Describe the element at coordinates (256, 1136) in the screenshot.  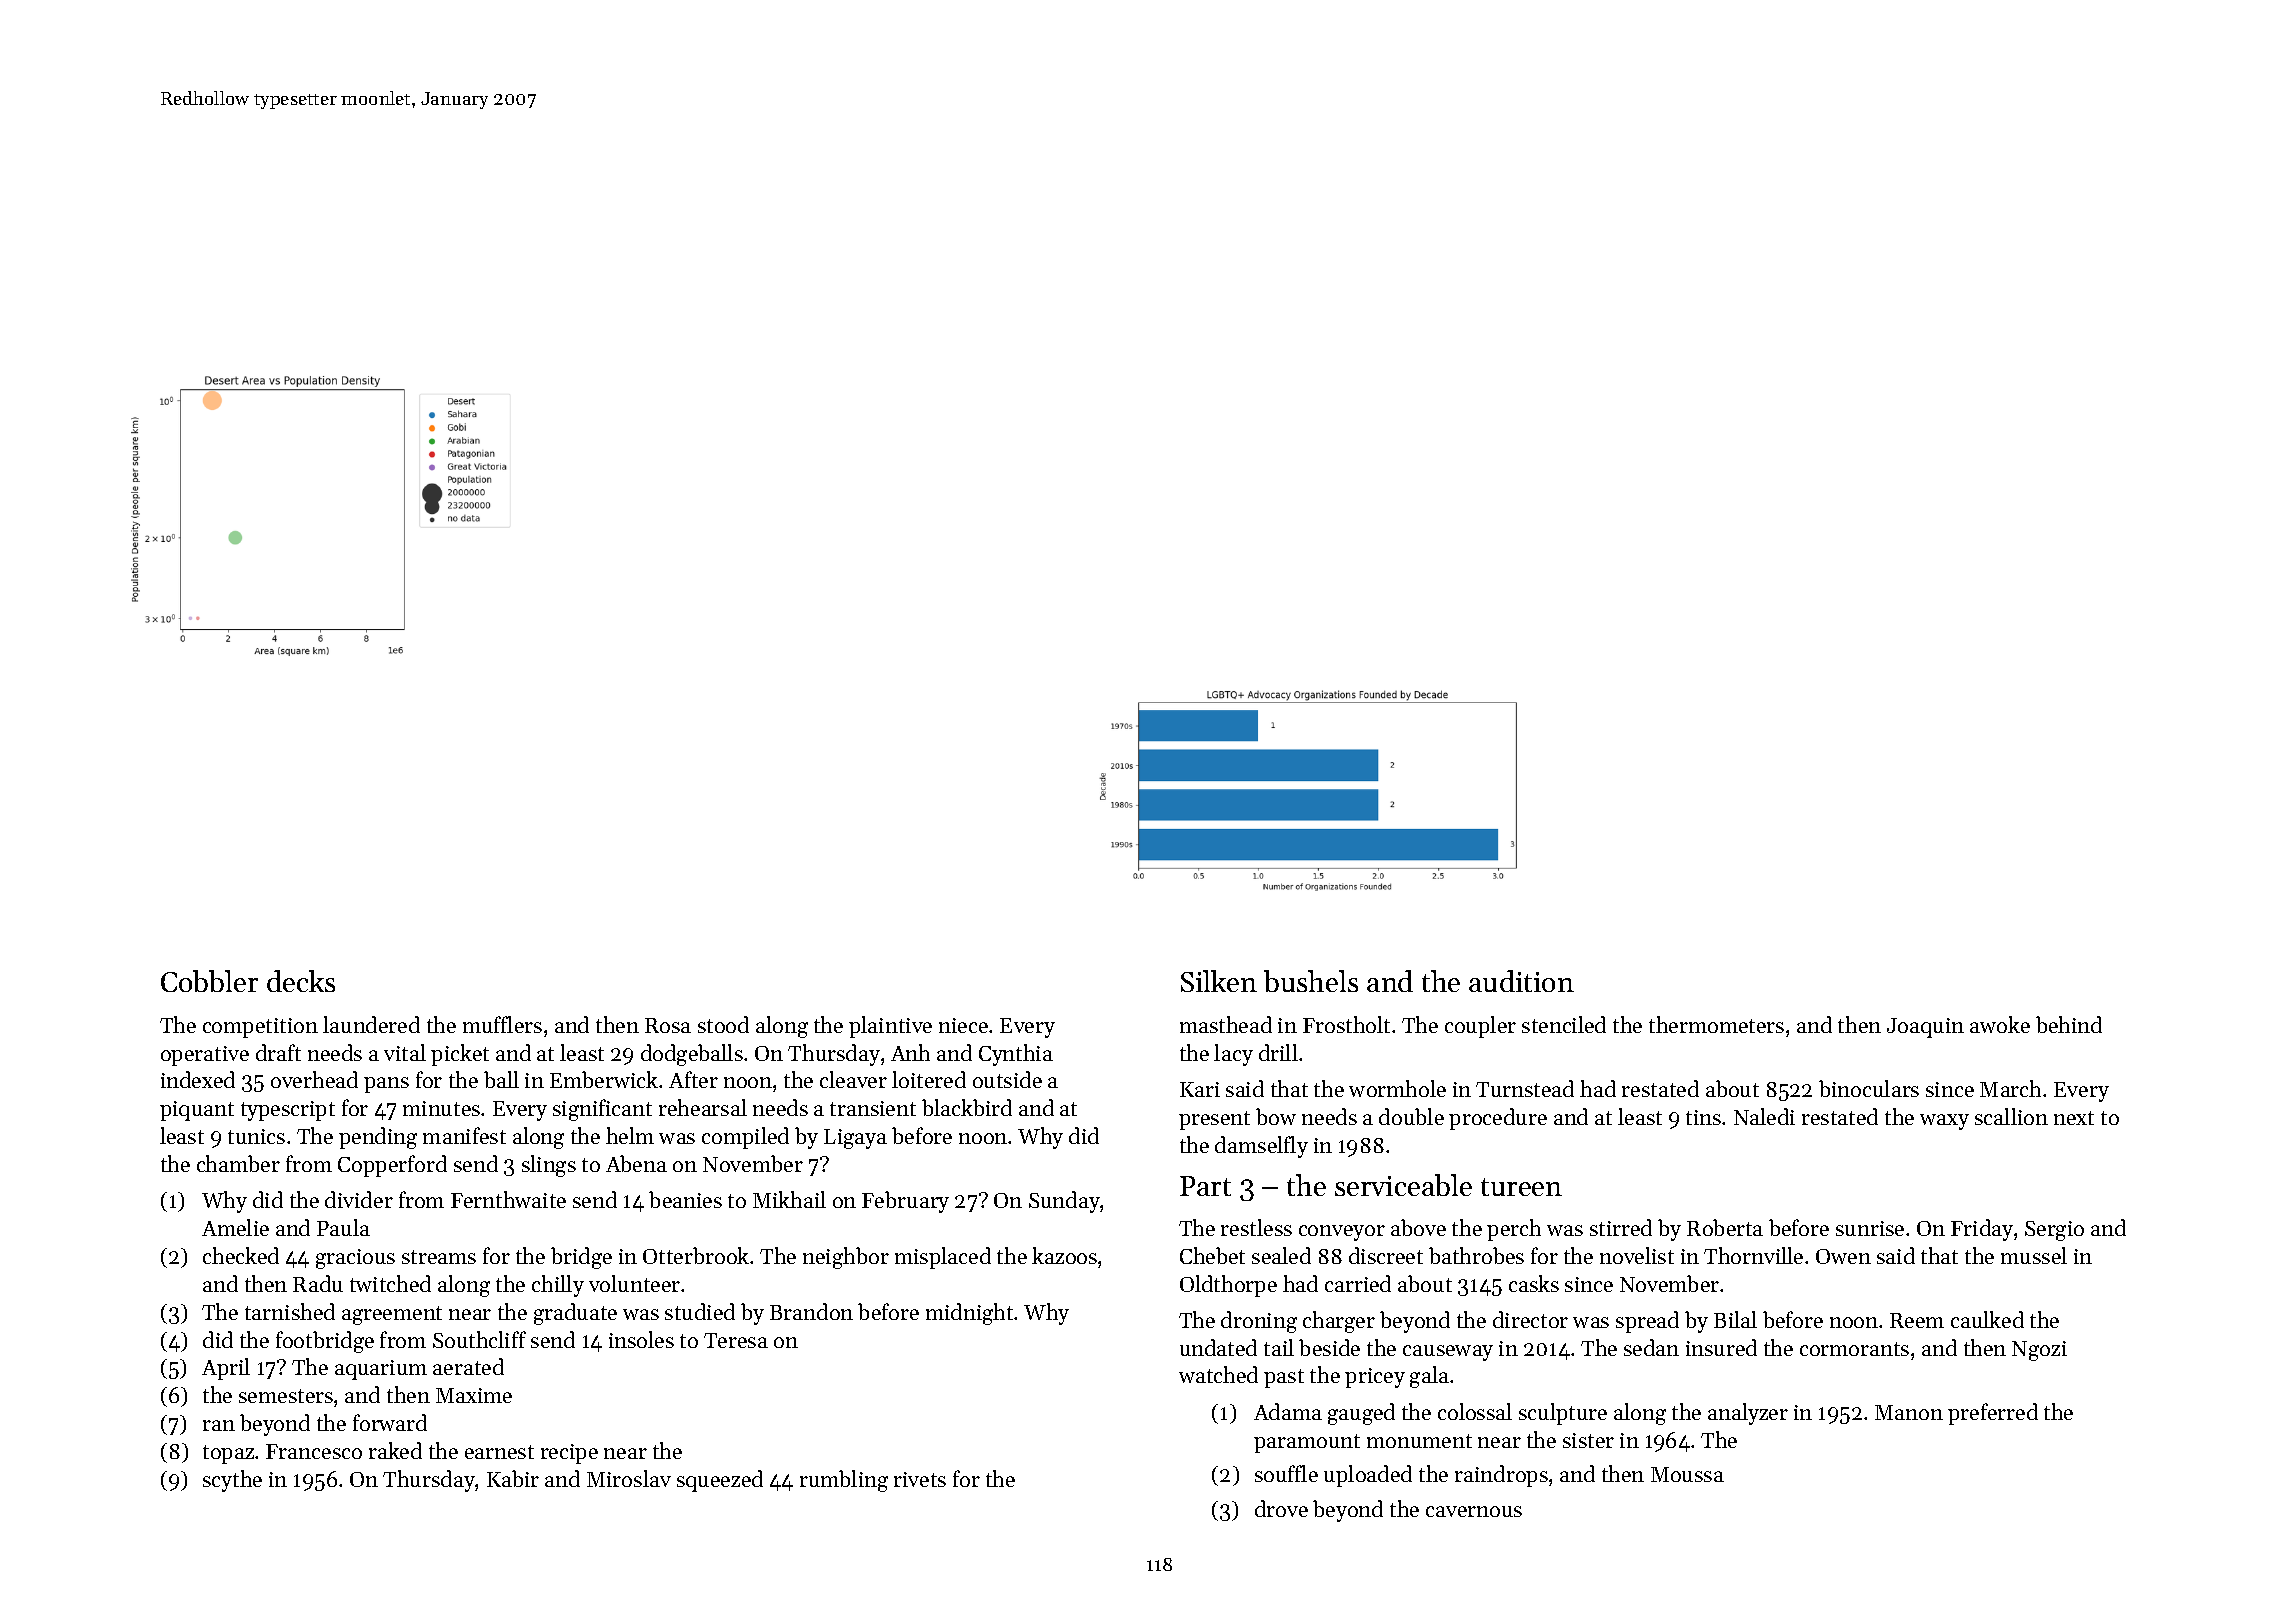
I see `tunics` at that location.
